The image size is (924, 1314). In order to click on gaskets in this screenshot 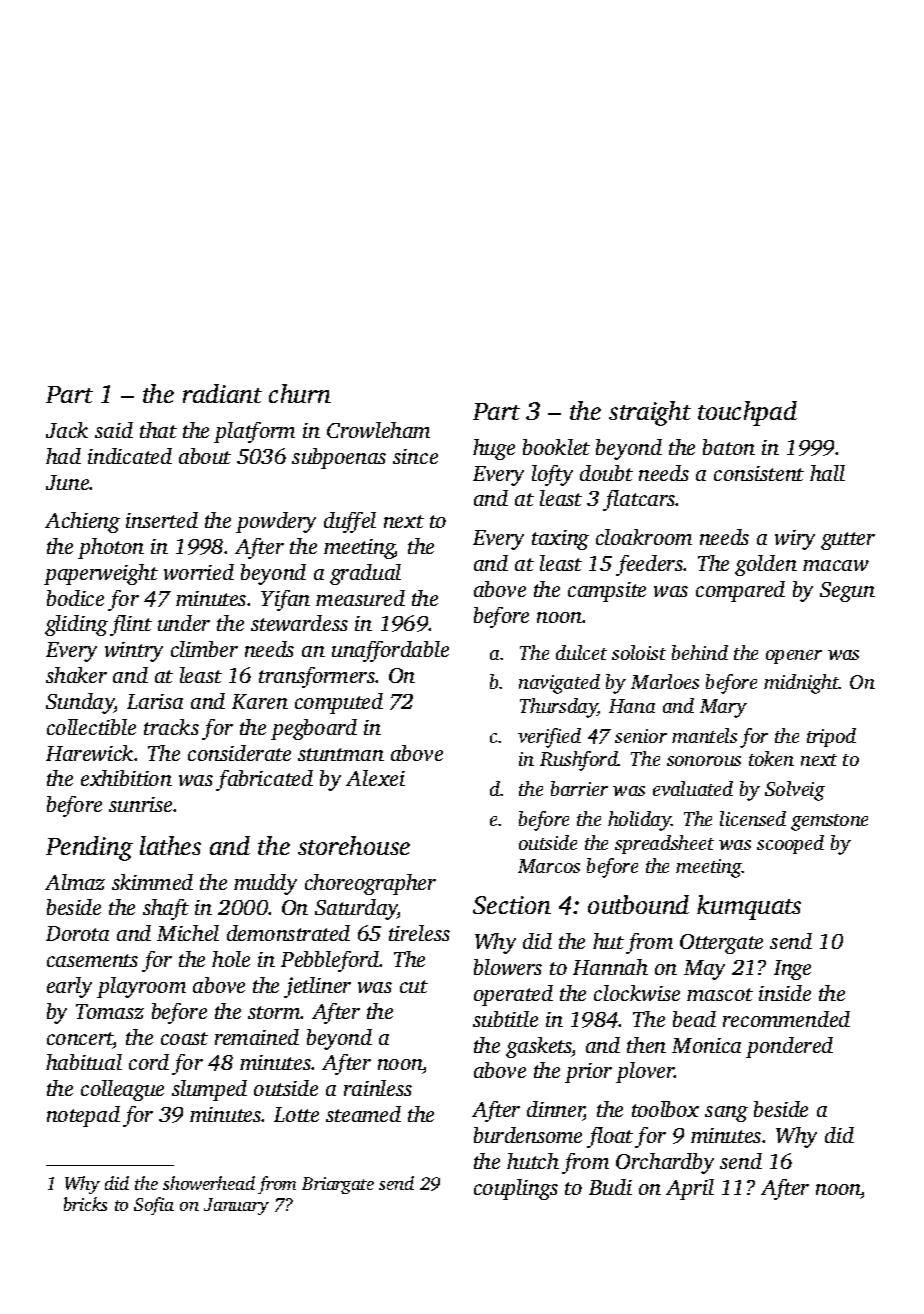, I will do `click(539, 1047)`.
